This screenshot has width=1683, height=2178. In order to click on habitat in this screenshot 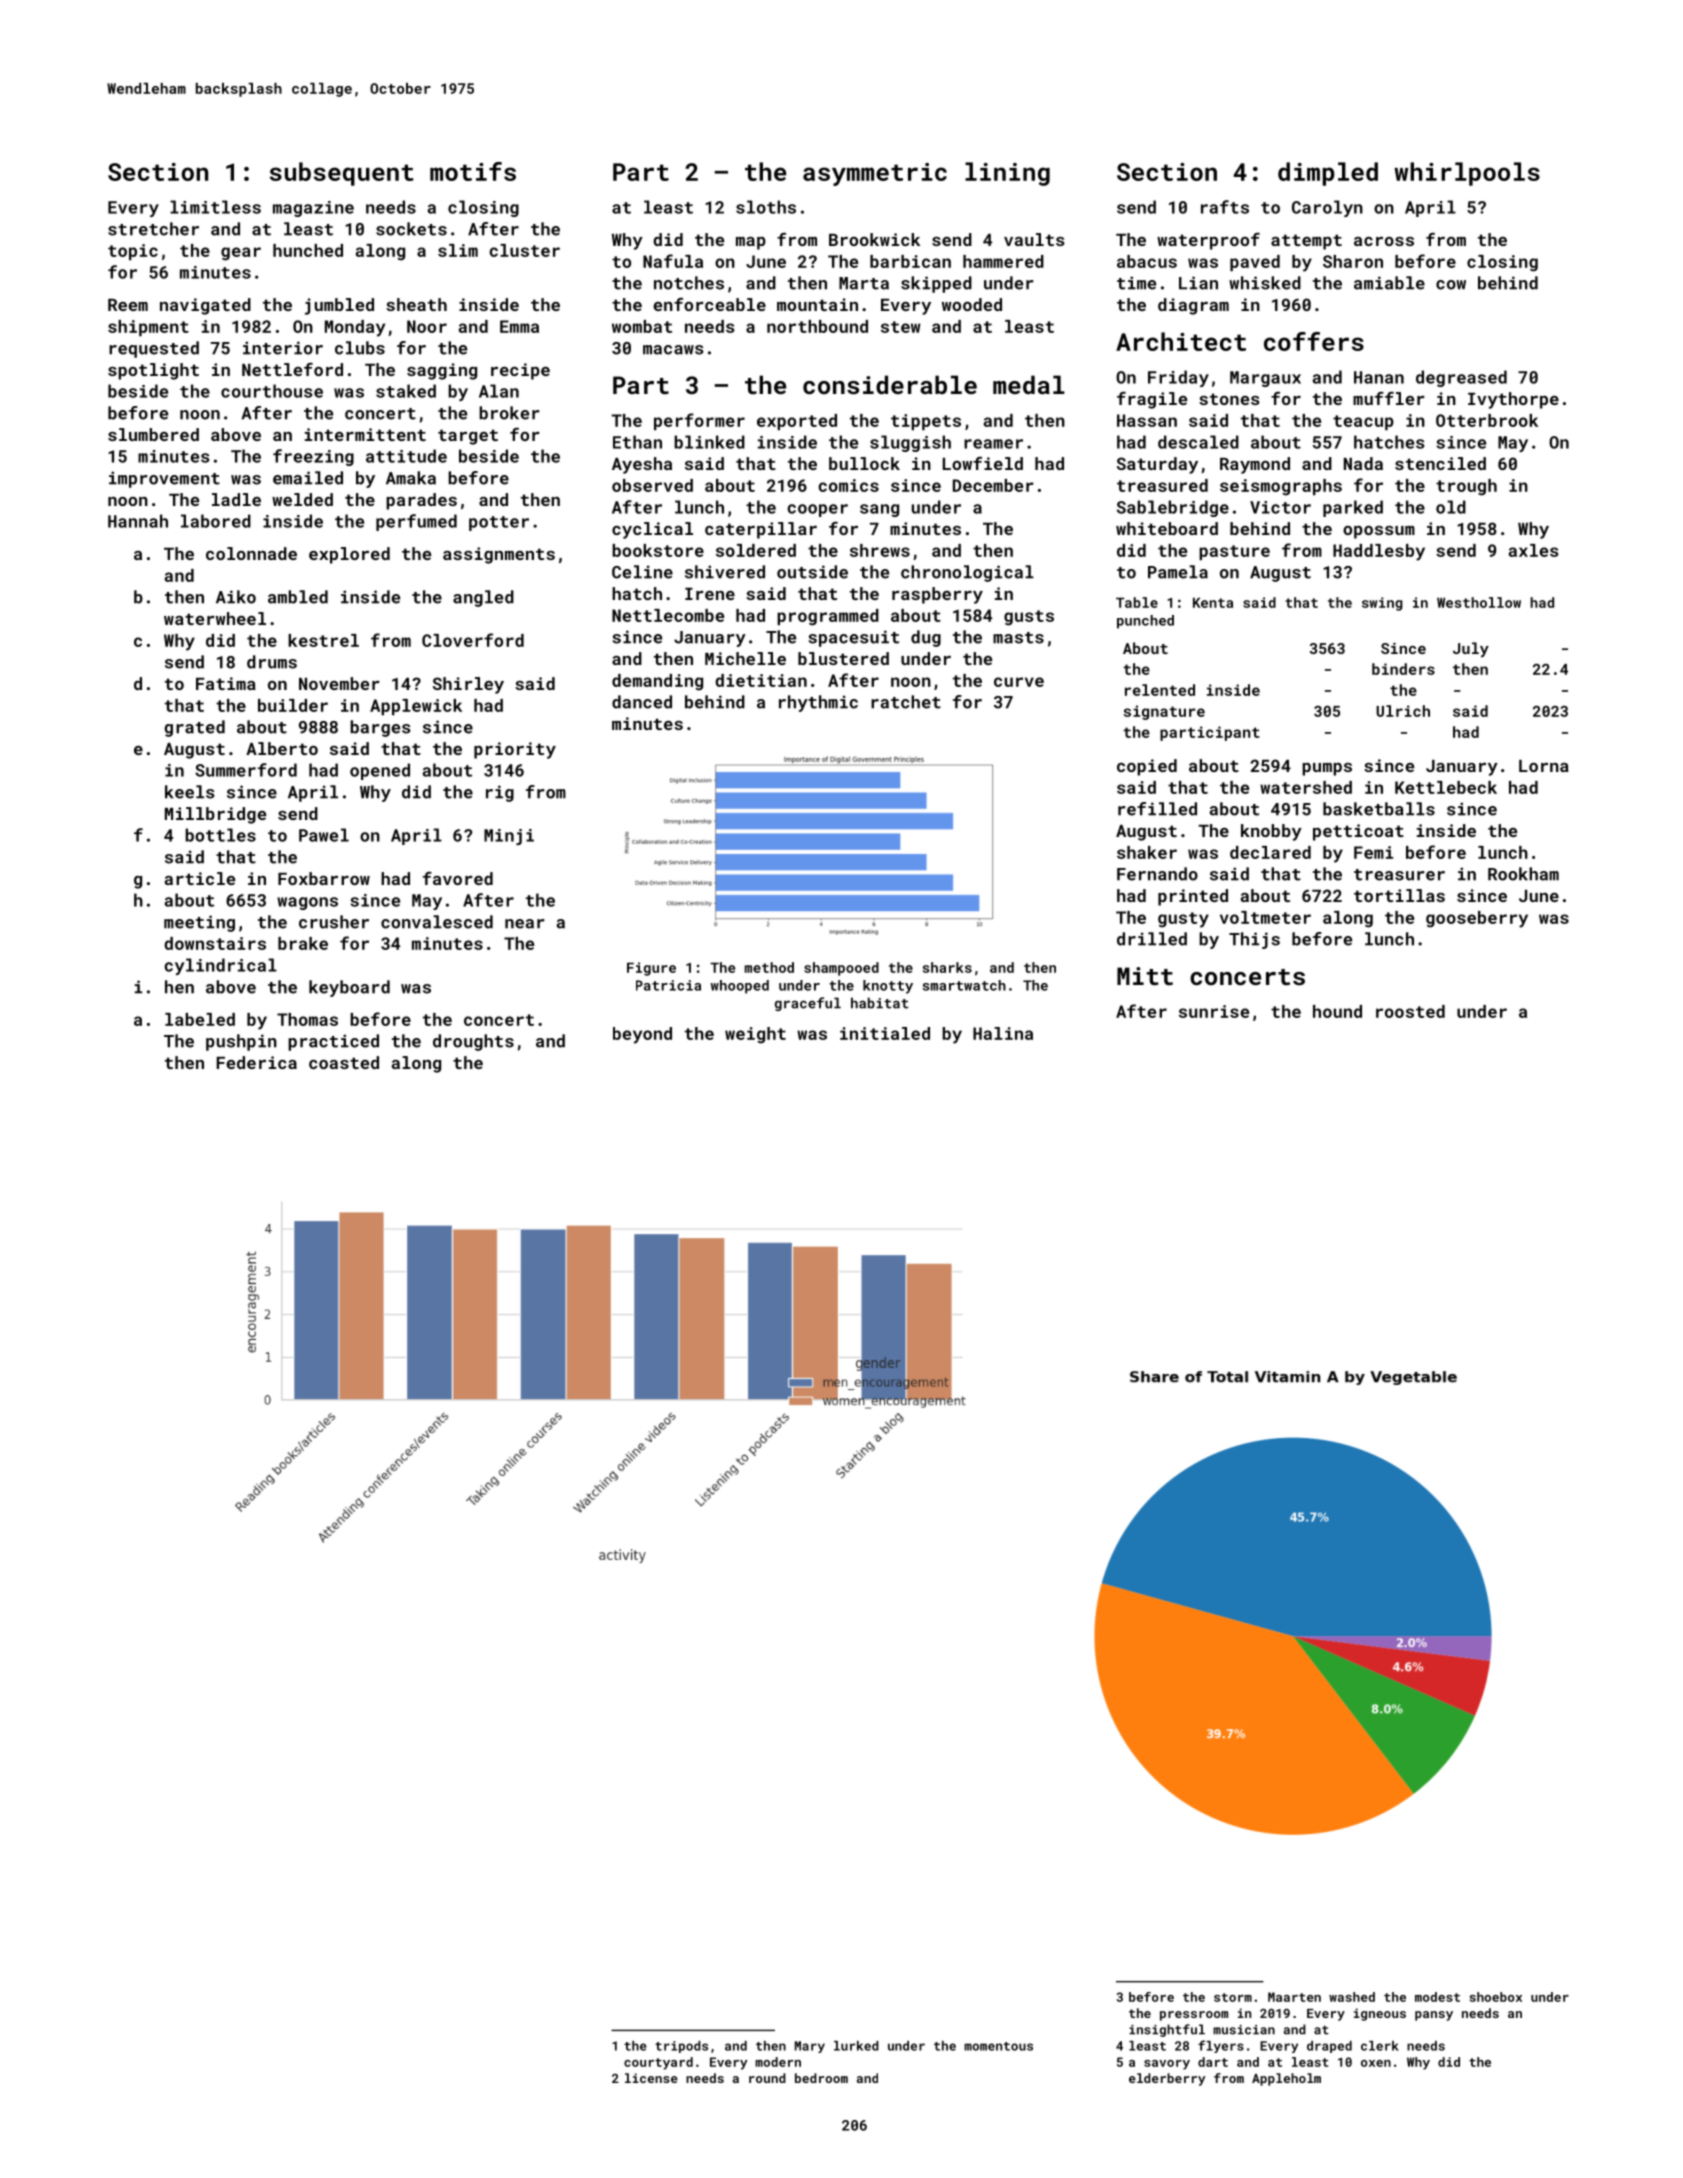, I will do `click(880, 1003)`.
